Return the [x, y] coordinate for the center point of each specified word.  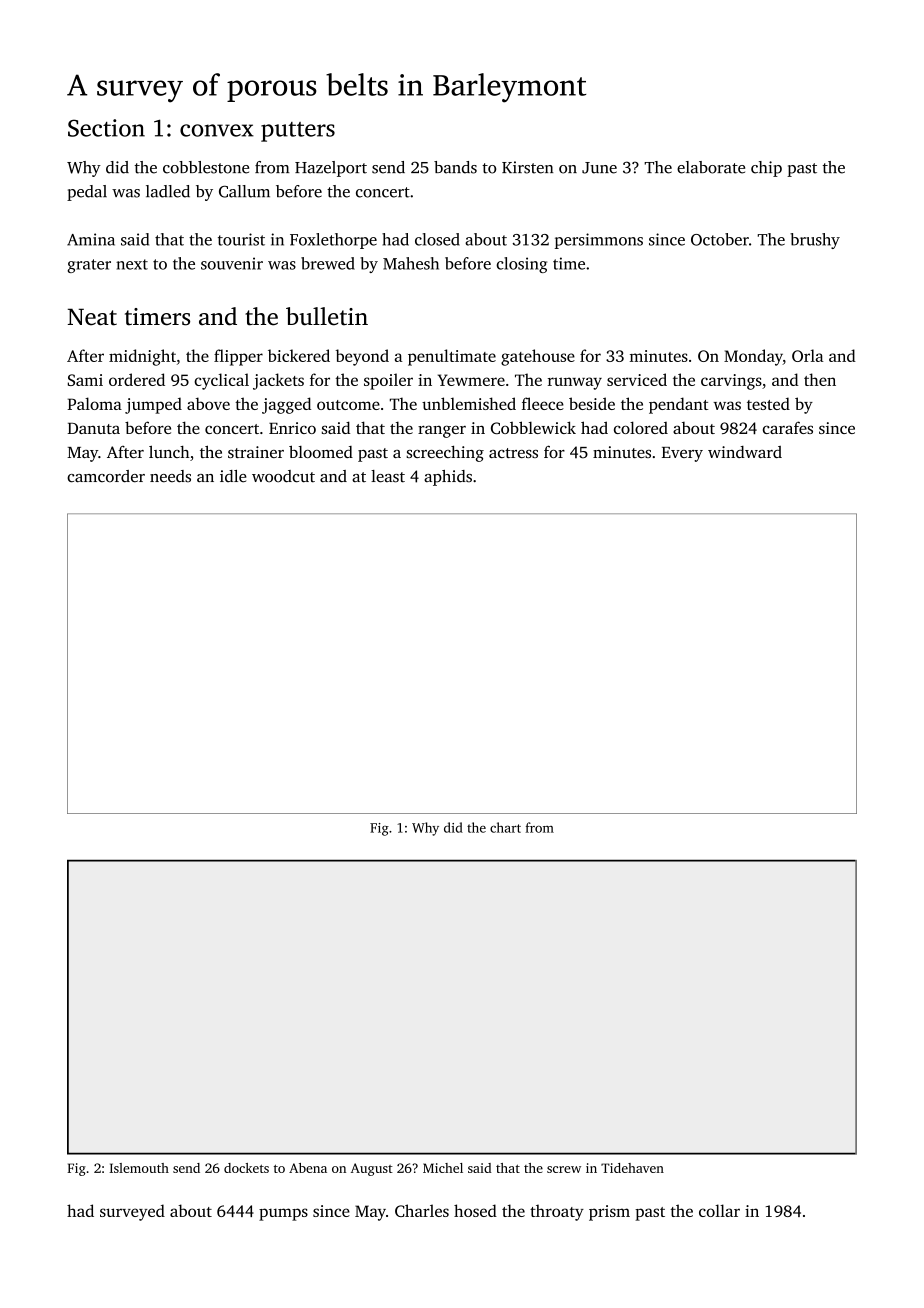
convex [217, 130]
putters [298, 132]
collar [719, 1210]
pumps [283, 1214]
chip [766, 169]
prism [609, 1213]
